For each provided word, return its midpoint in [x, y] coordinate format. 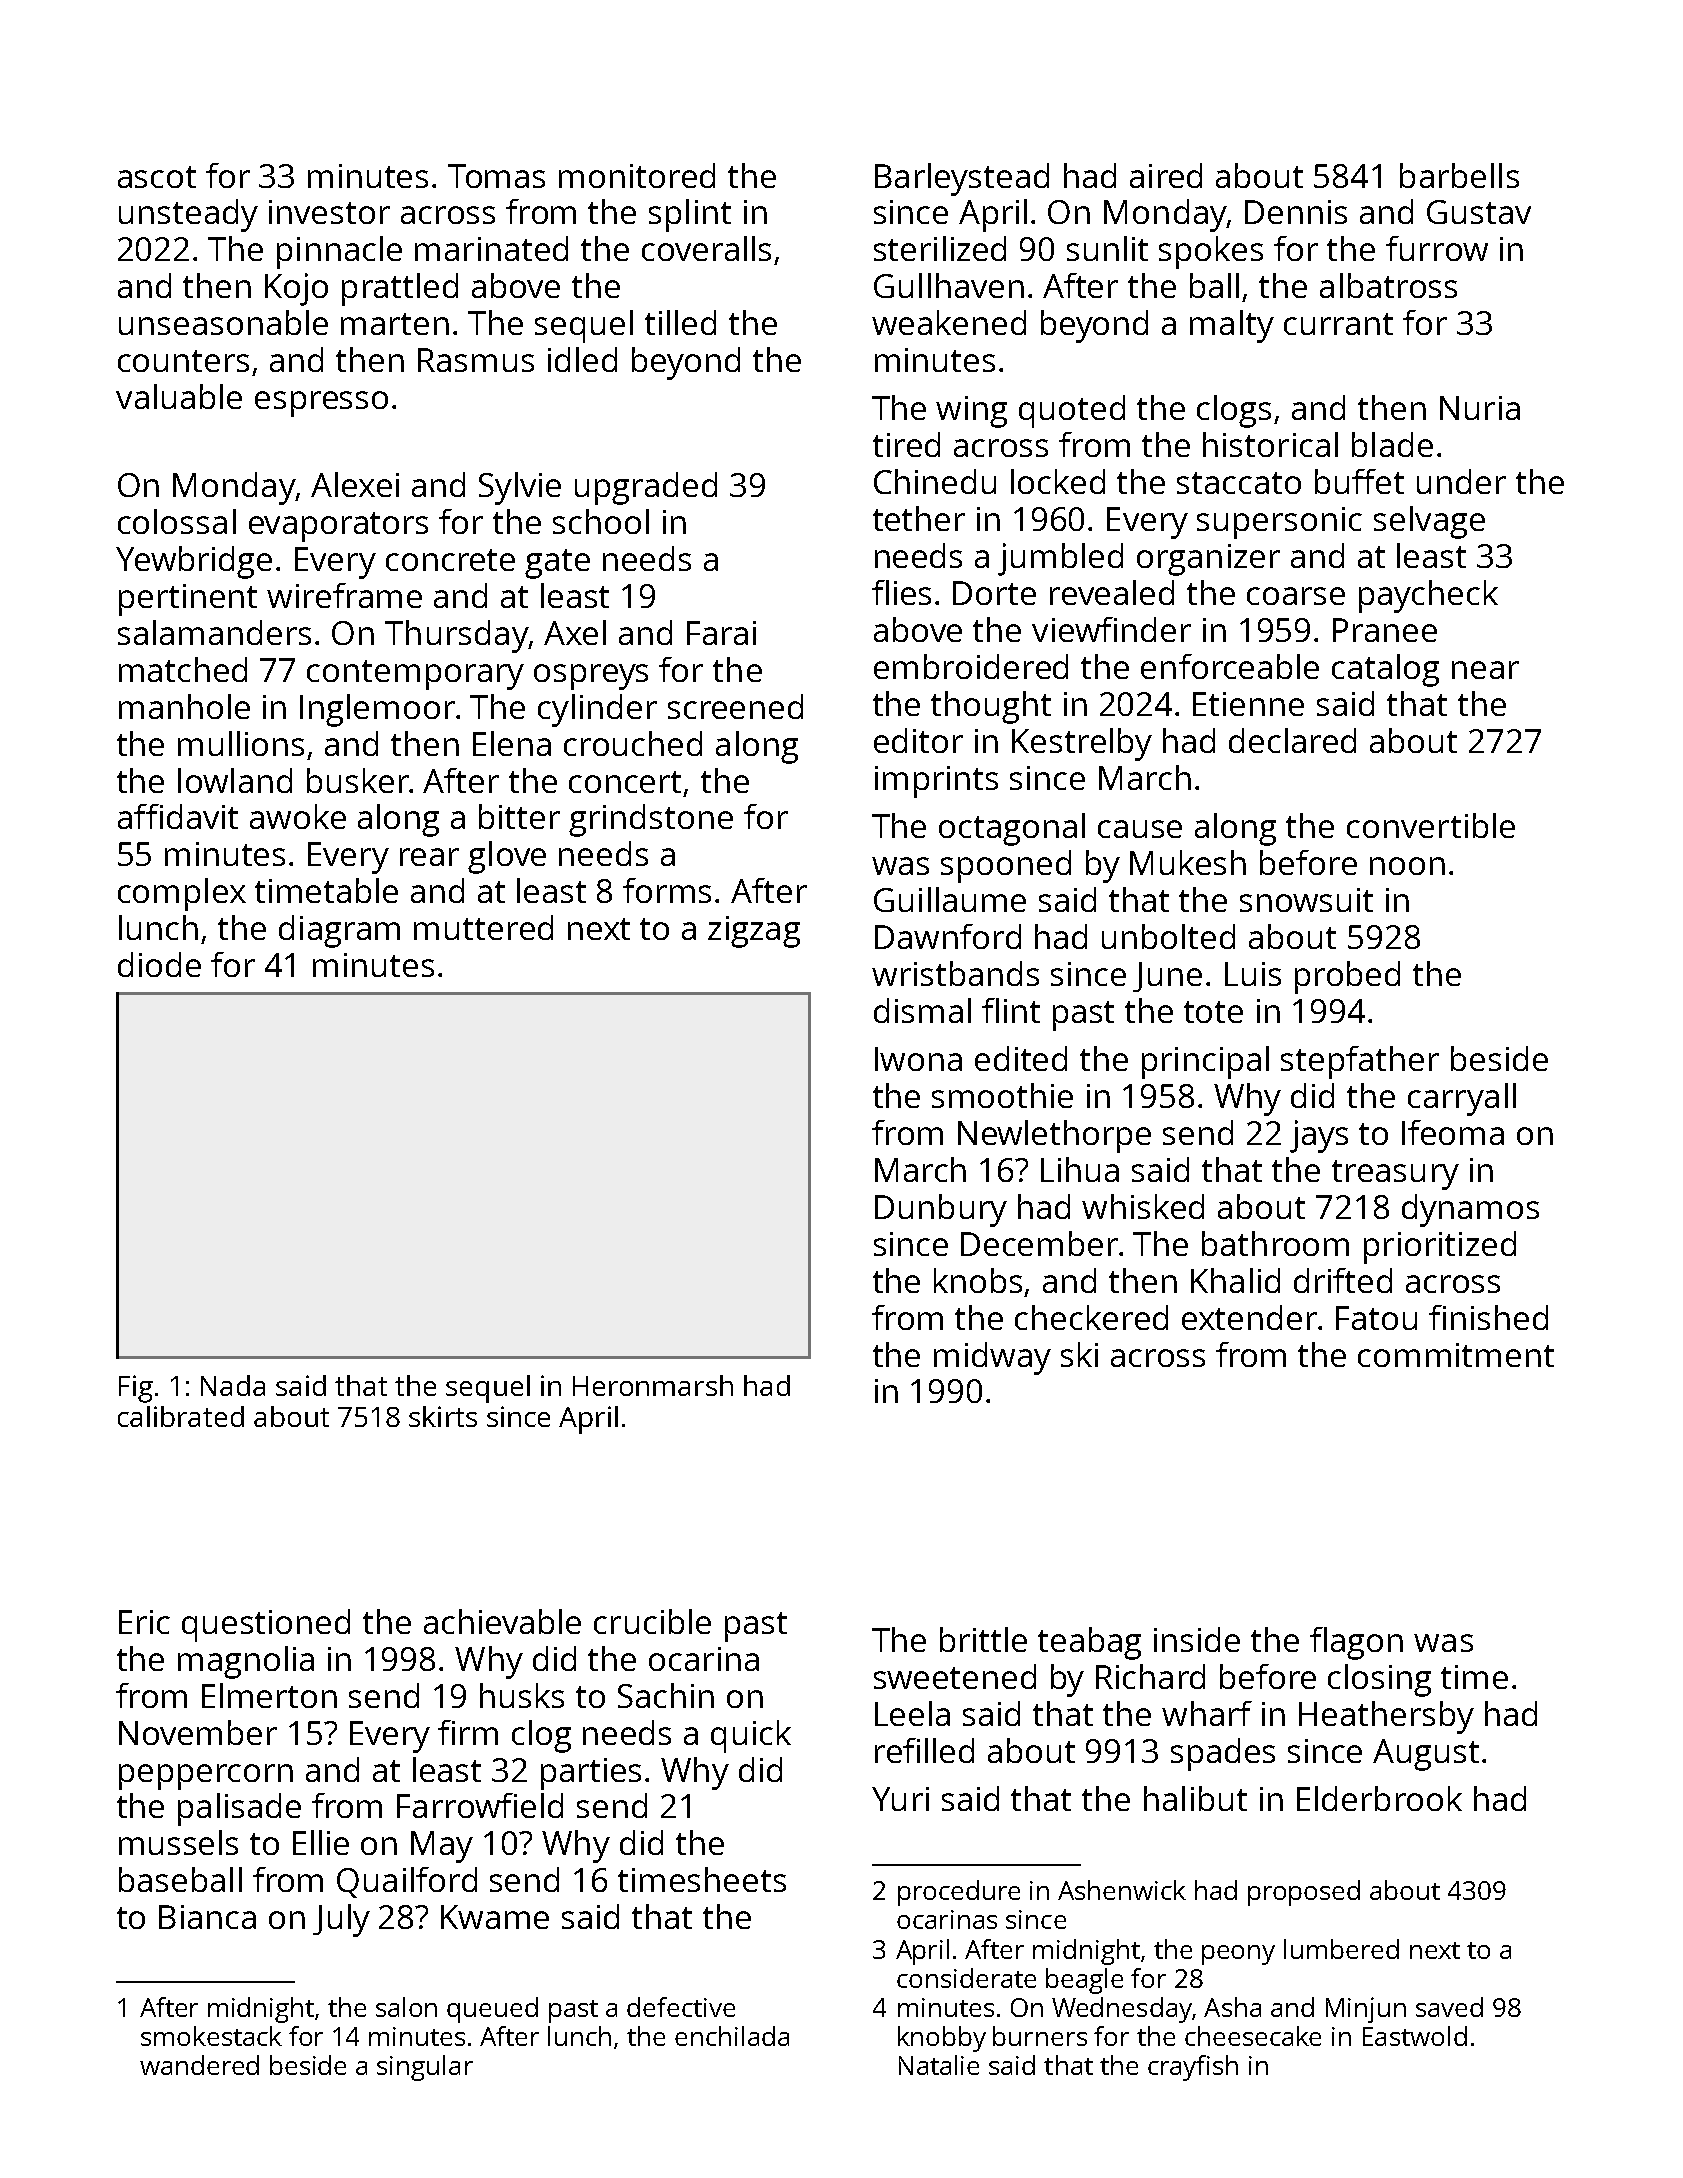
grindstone [651, 820]
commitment [1456, 1355]
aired [1166, 175]
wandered [199, 2065]
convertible [1431, 825]
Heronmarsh [653, 1385]
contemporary [415, 675]
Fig [136, 1389]
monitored [637, 175]
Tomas [496, 176]
